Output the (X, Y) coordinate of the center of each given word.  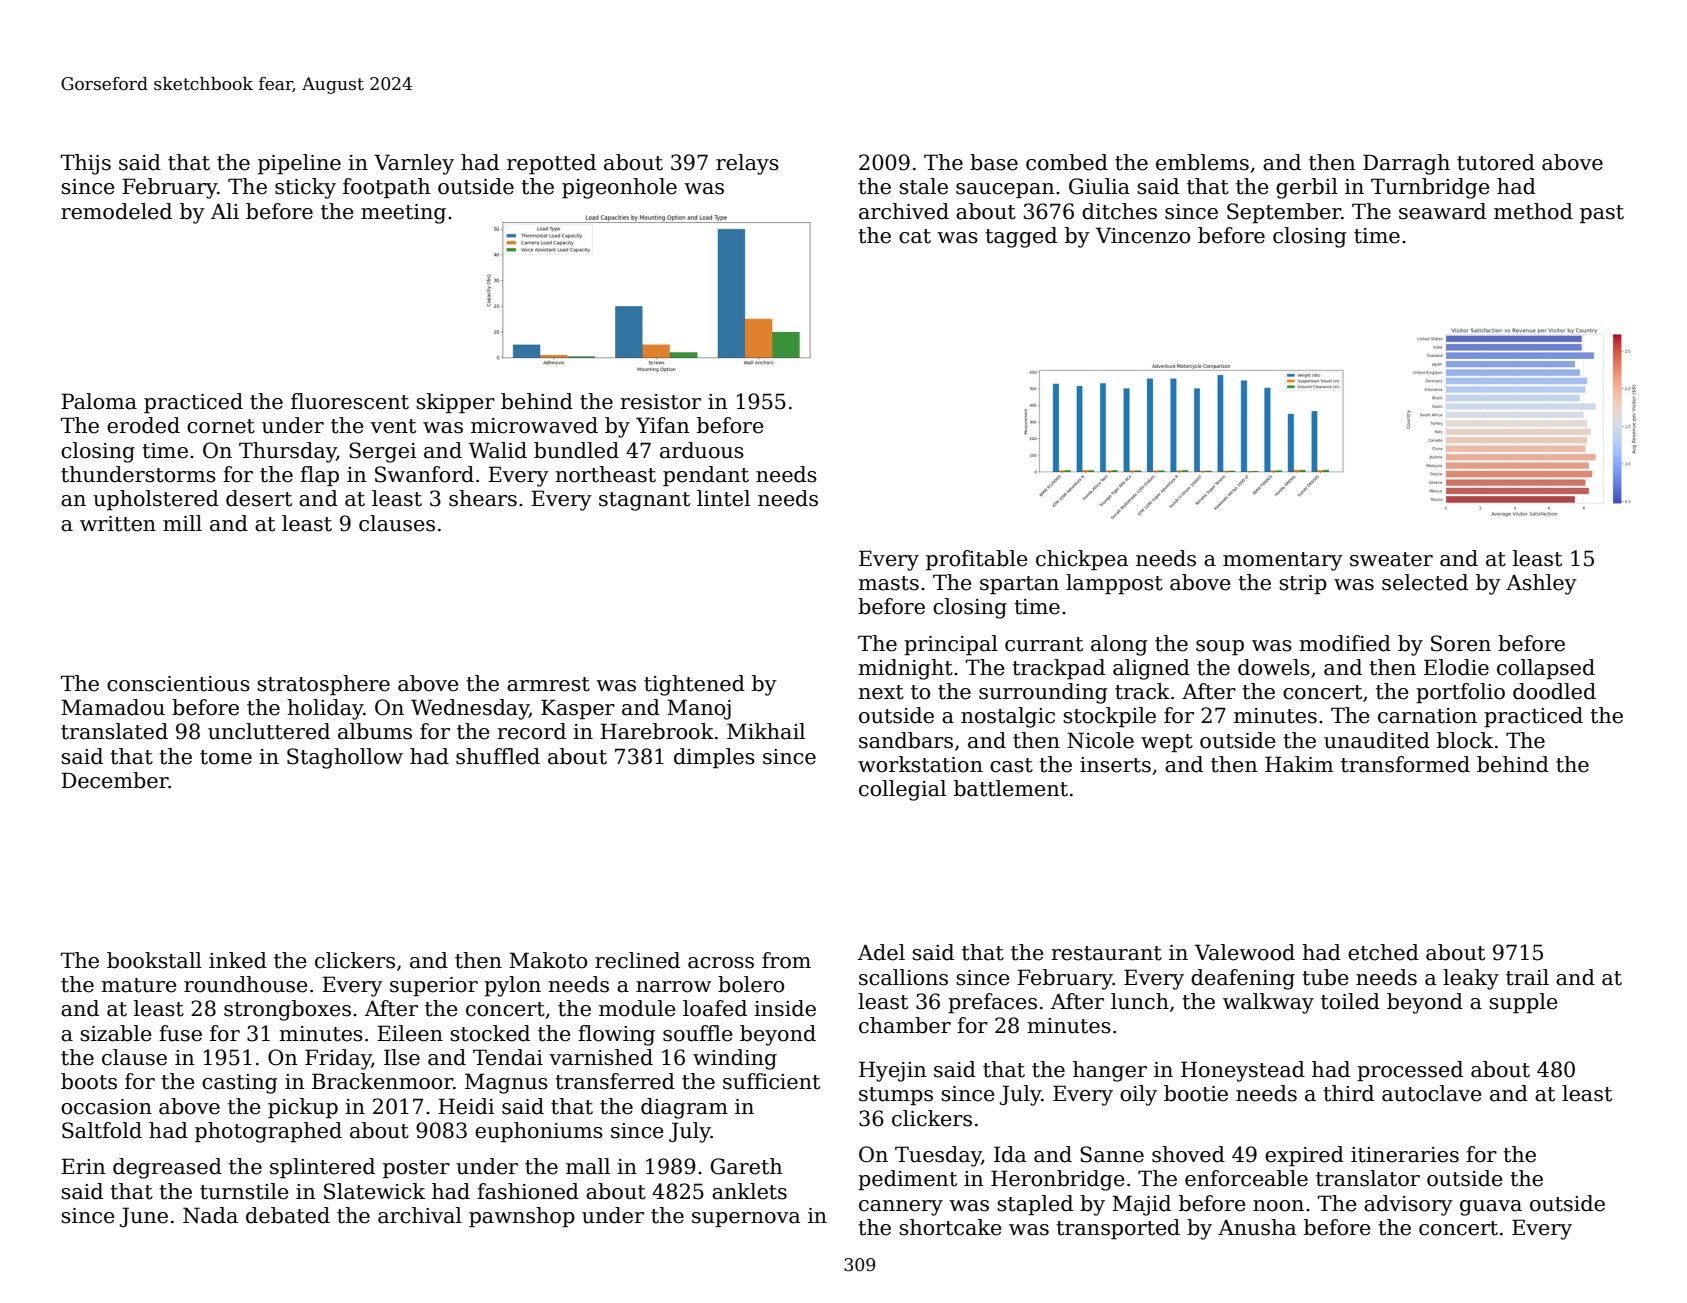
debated (288, 1215)
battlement (1011, 788)
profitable (976, 560)
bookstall (154, 960)
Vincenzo (1143, 235)
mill (182, 523)
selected (1425, 582)
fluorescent (350, 401)
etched (1383, 952)
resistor (661, 402)
